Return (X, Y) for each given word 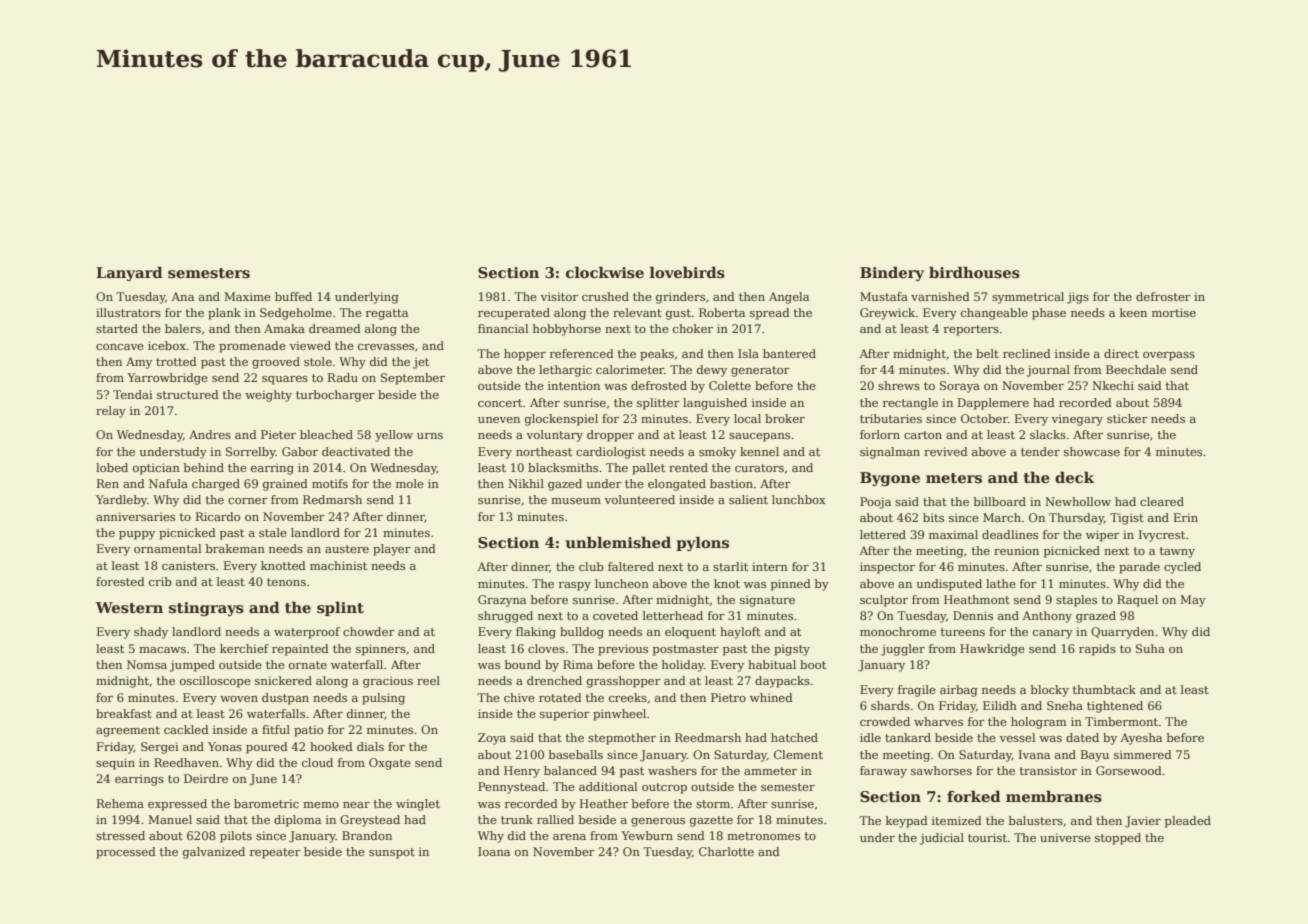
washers (672, 770)
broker (785, 418)
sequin (115, 764)
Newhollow (1078, 501)
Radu (343, 377)
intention (574, 385)
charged (216, 485)
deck (1074, 477)
